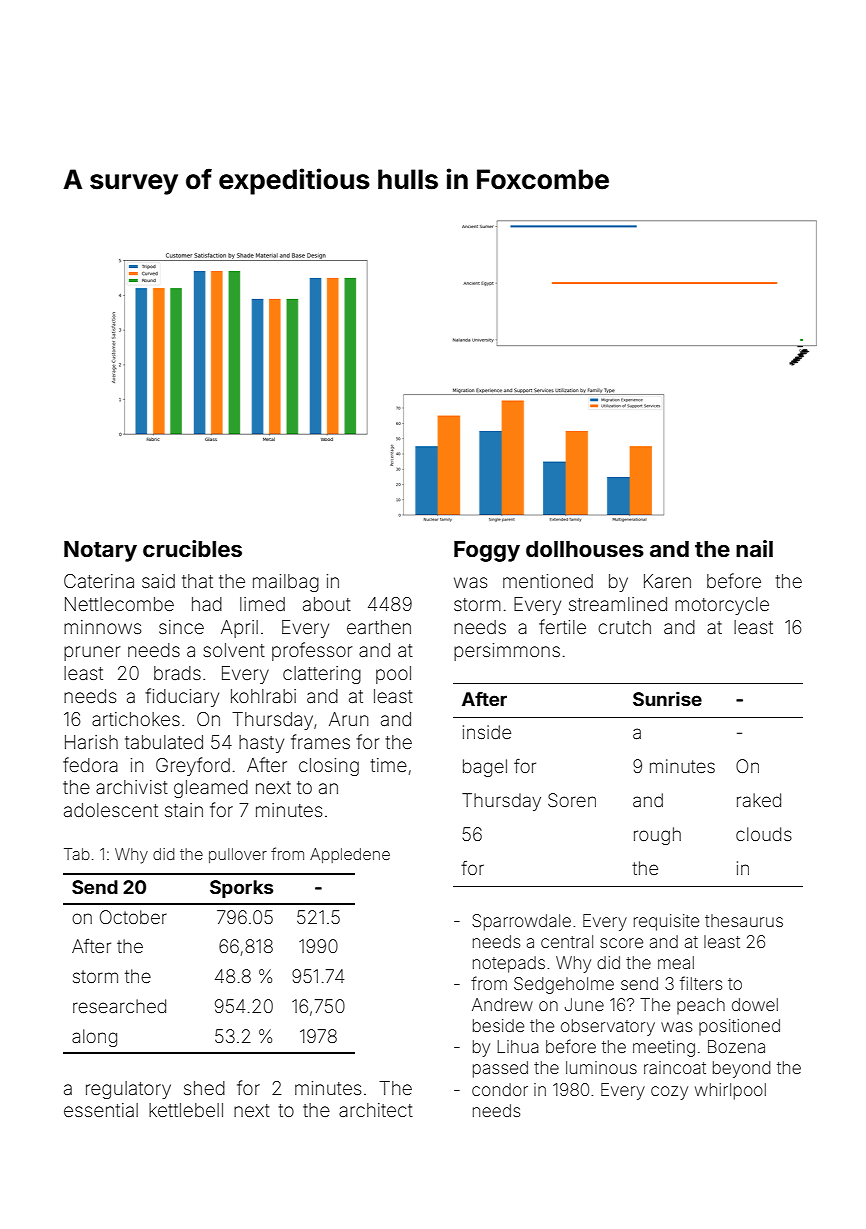 This page has height=1229, width=866. I want to click on Foggy, so click(487, 551).
